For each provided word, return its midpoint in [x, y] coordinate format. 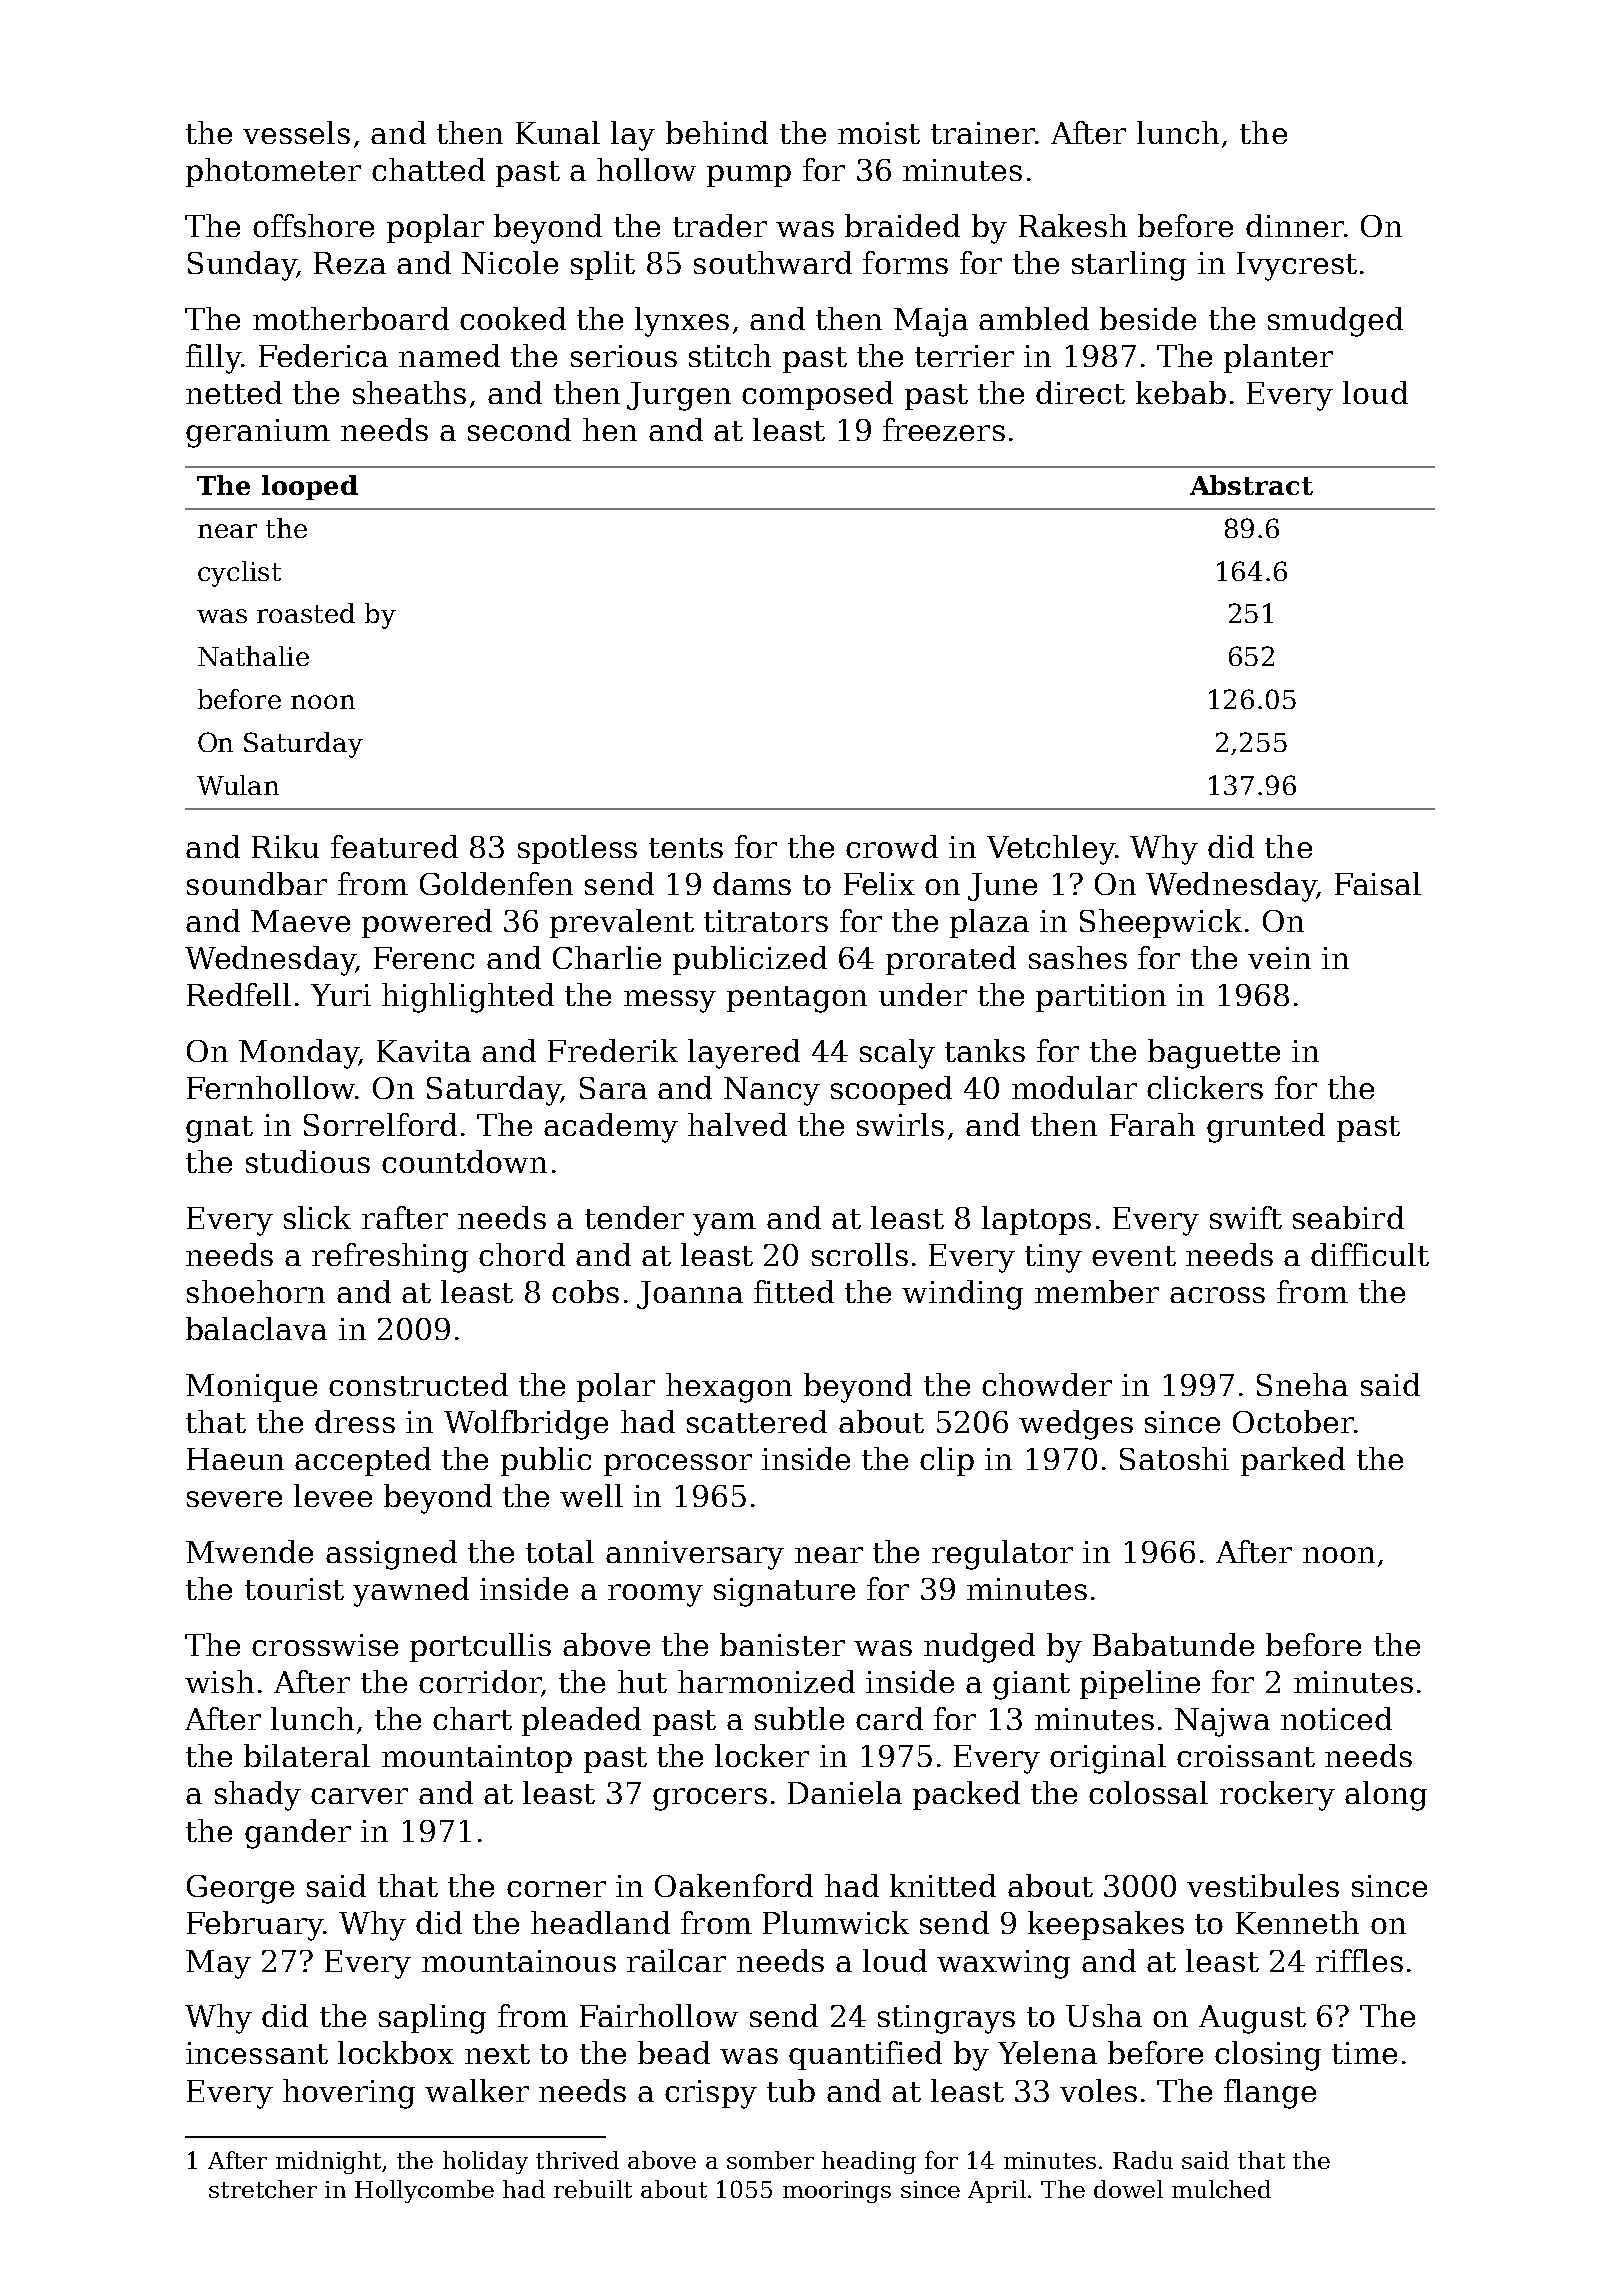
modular [1074, 1087]
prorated [951, 960]
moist [879, 133]
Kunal [558, 132]
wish [219, 1681]
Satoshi [1174, 1458]
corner [556, 1889]
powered [427, 923]
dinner [1295, 225]
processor [678, 1465]
